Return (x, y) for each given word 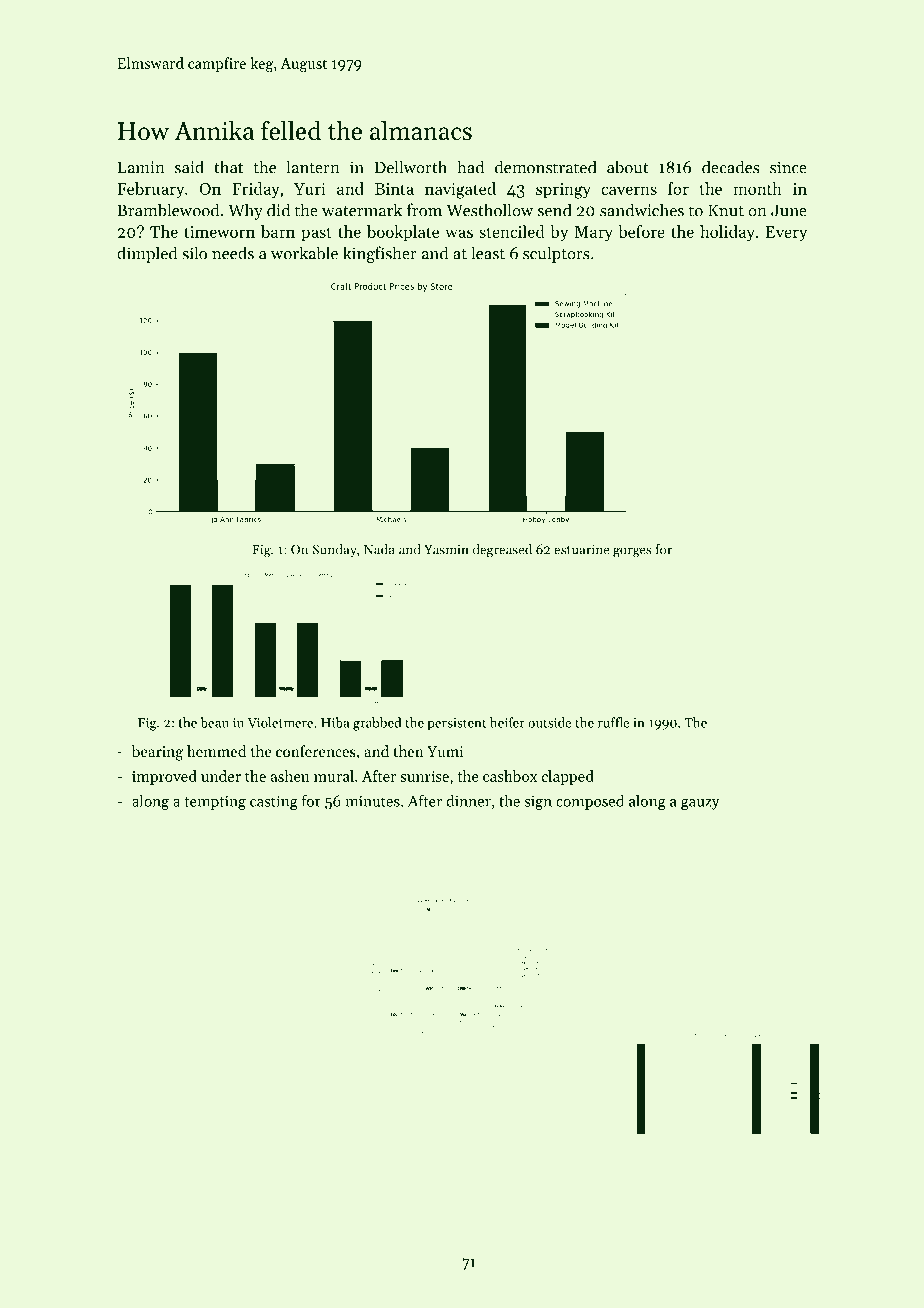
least (488, 253)
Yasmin (446, 550)
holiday (727, 233)
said (189, 167)
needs (233, 253)
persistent (456, 724)
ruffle (614, 722)
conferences (316, 751)
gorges (632, 552)
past (316, 234)
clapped (568, 777)
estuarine (582, 550)
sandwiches (642, 210)
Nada (379, 549)
